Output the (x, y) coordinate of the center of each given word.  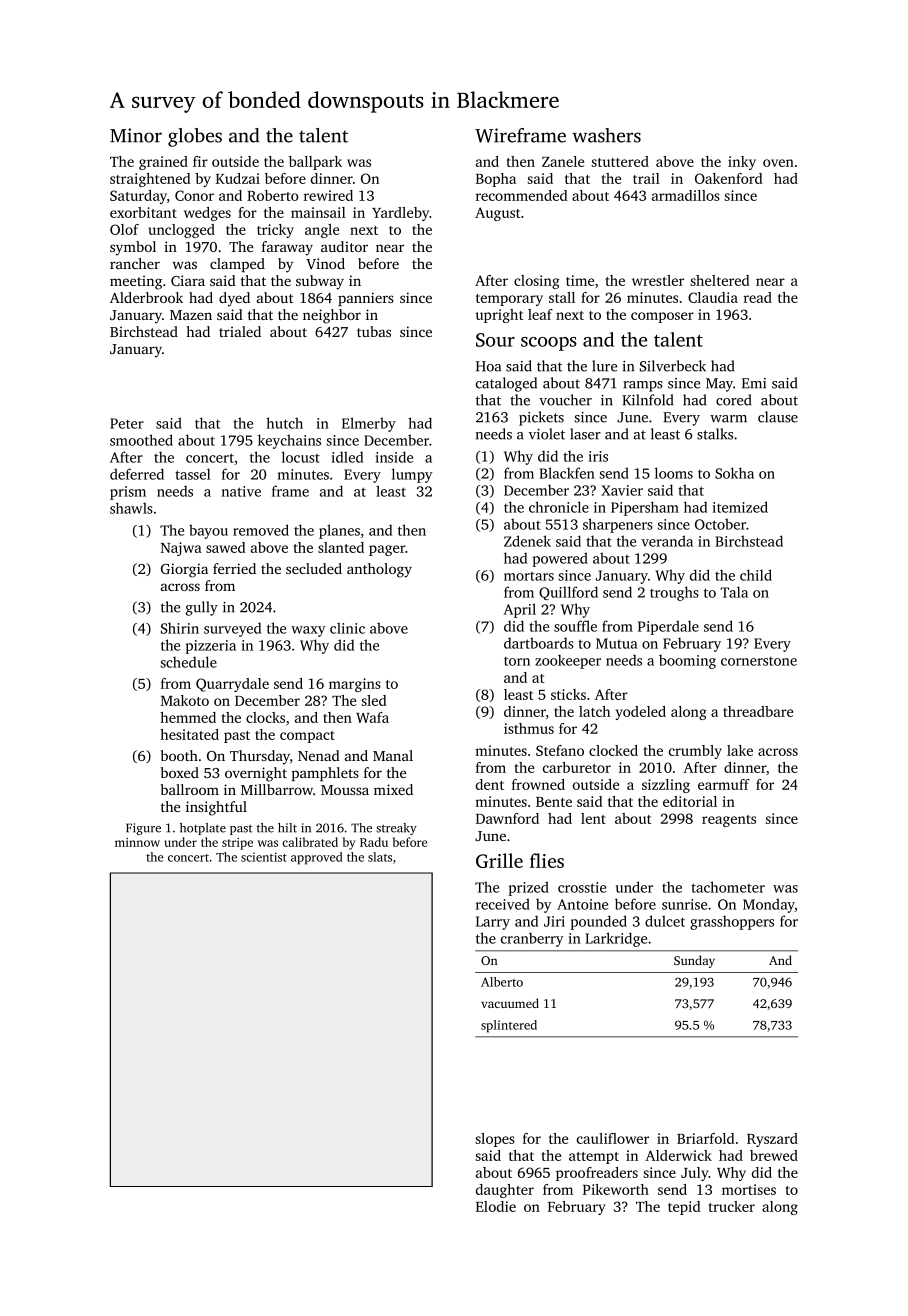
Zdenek (527, 541)
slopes (495, 1140)
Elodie (496, 1206)
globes (195, 137)
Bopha (496, 180)
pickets (541, 418)
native (241, 491)
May (719, 385)
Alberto (502, 982)
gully (202, 608)
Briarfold (706, 1138)
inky (742, 163)
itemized (740, 507)
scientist (264, 857)
